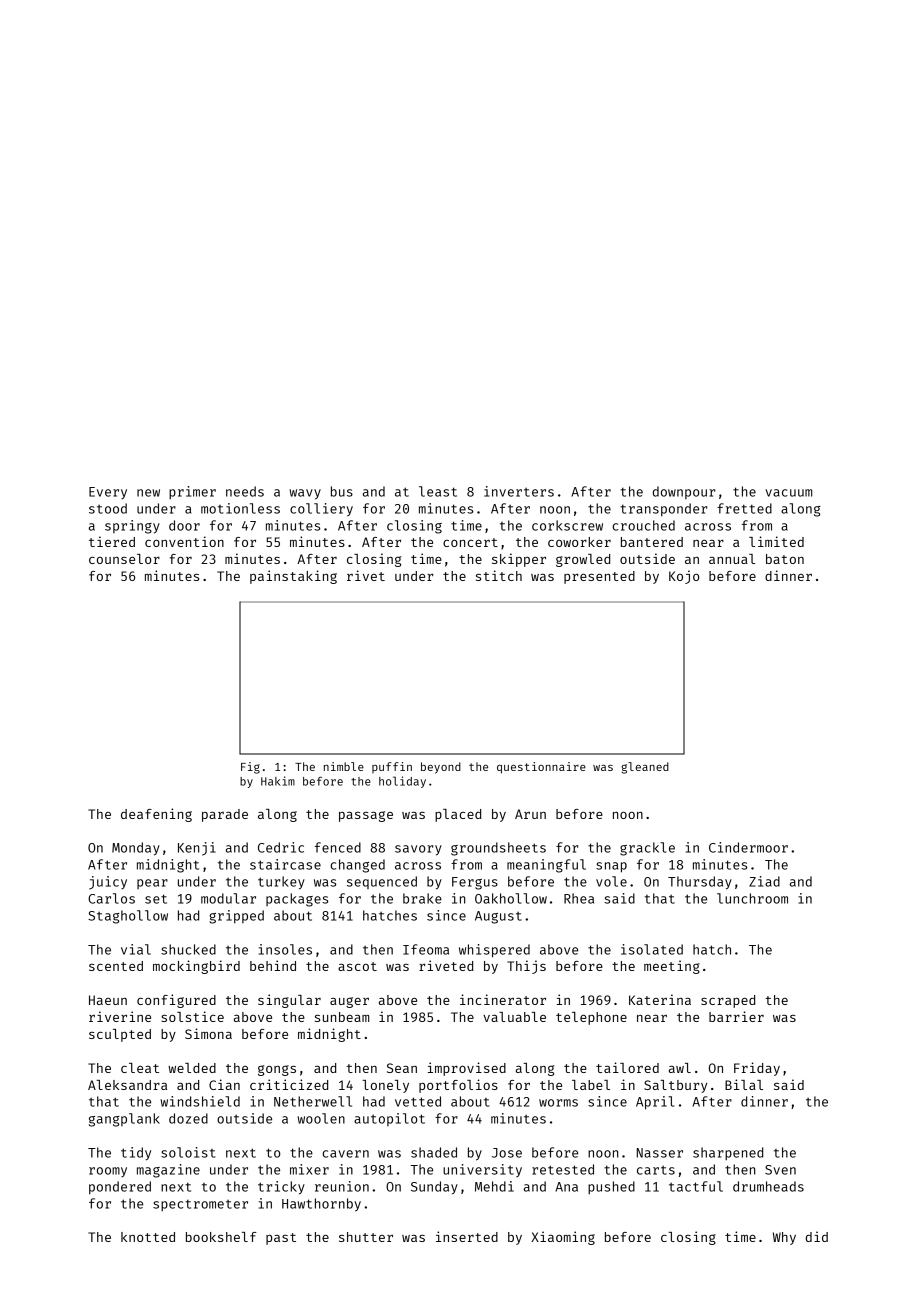 This image has width=924, height=1314. Describe the element at coordinates (156, 815) in the image. I see `deafening` at that location.
